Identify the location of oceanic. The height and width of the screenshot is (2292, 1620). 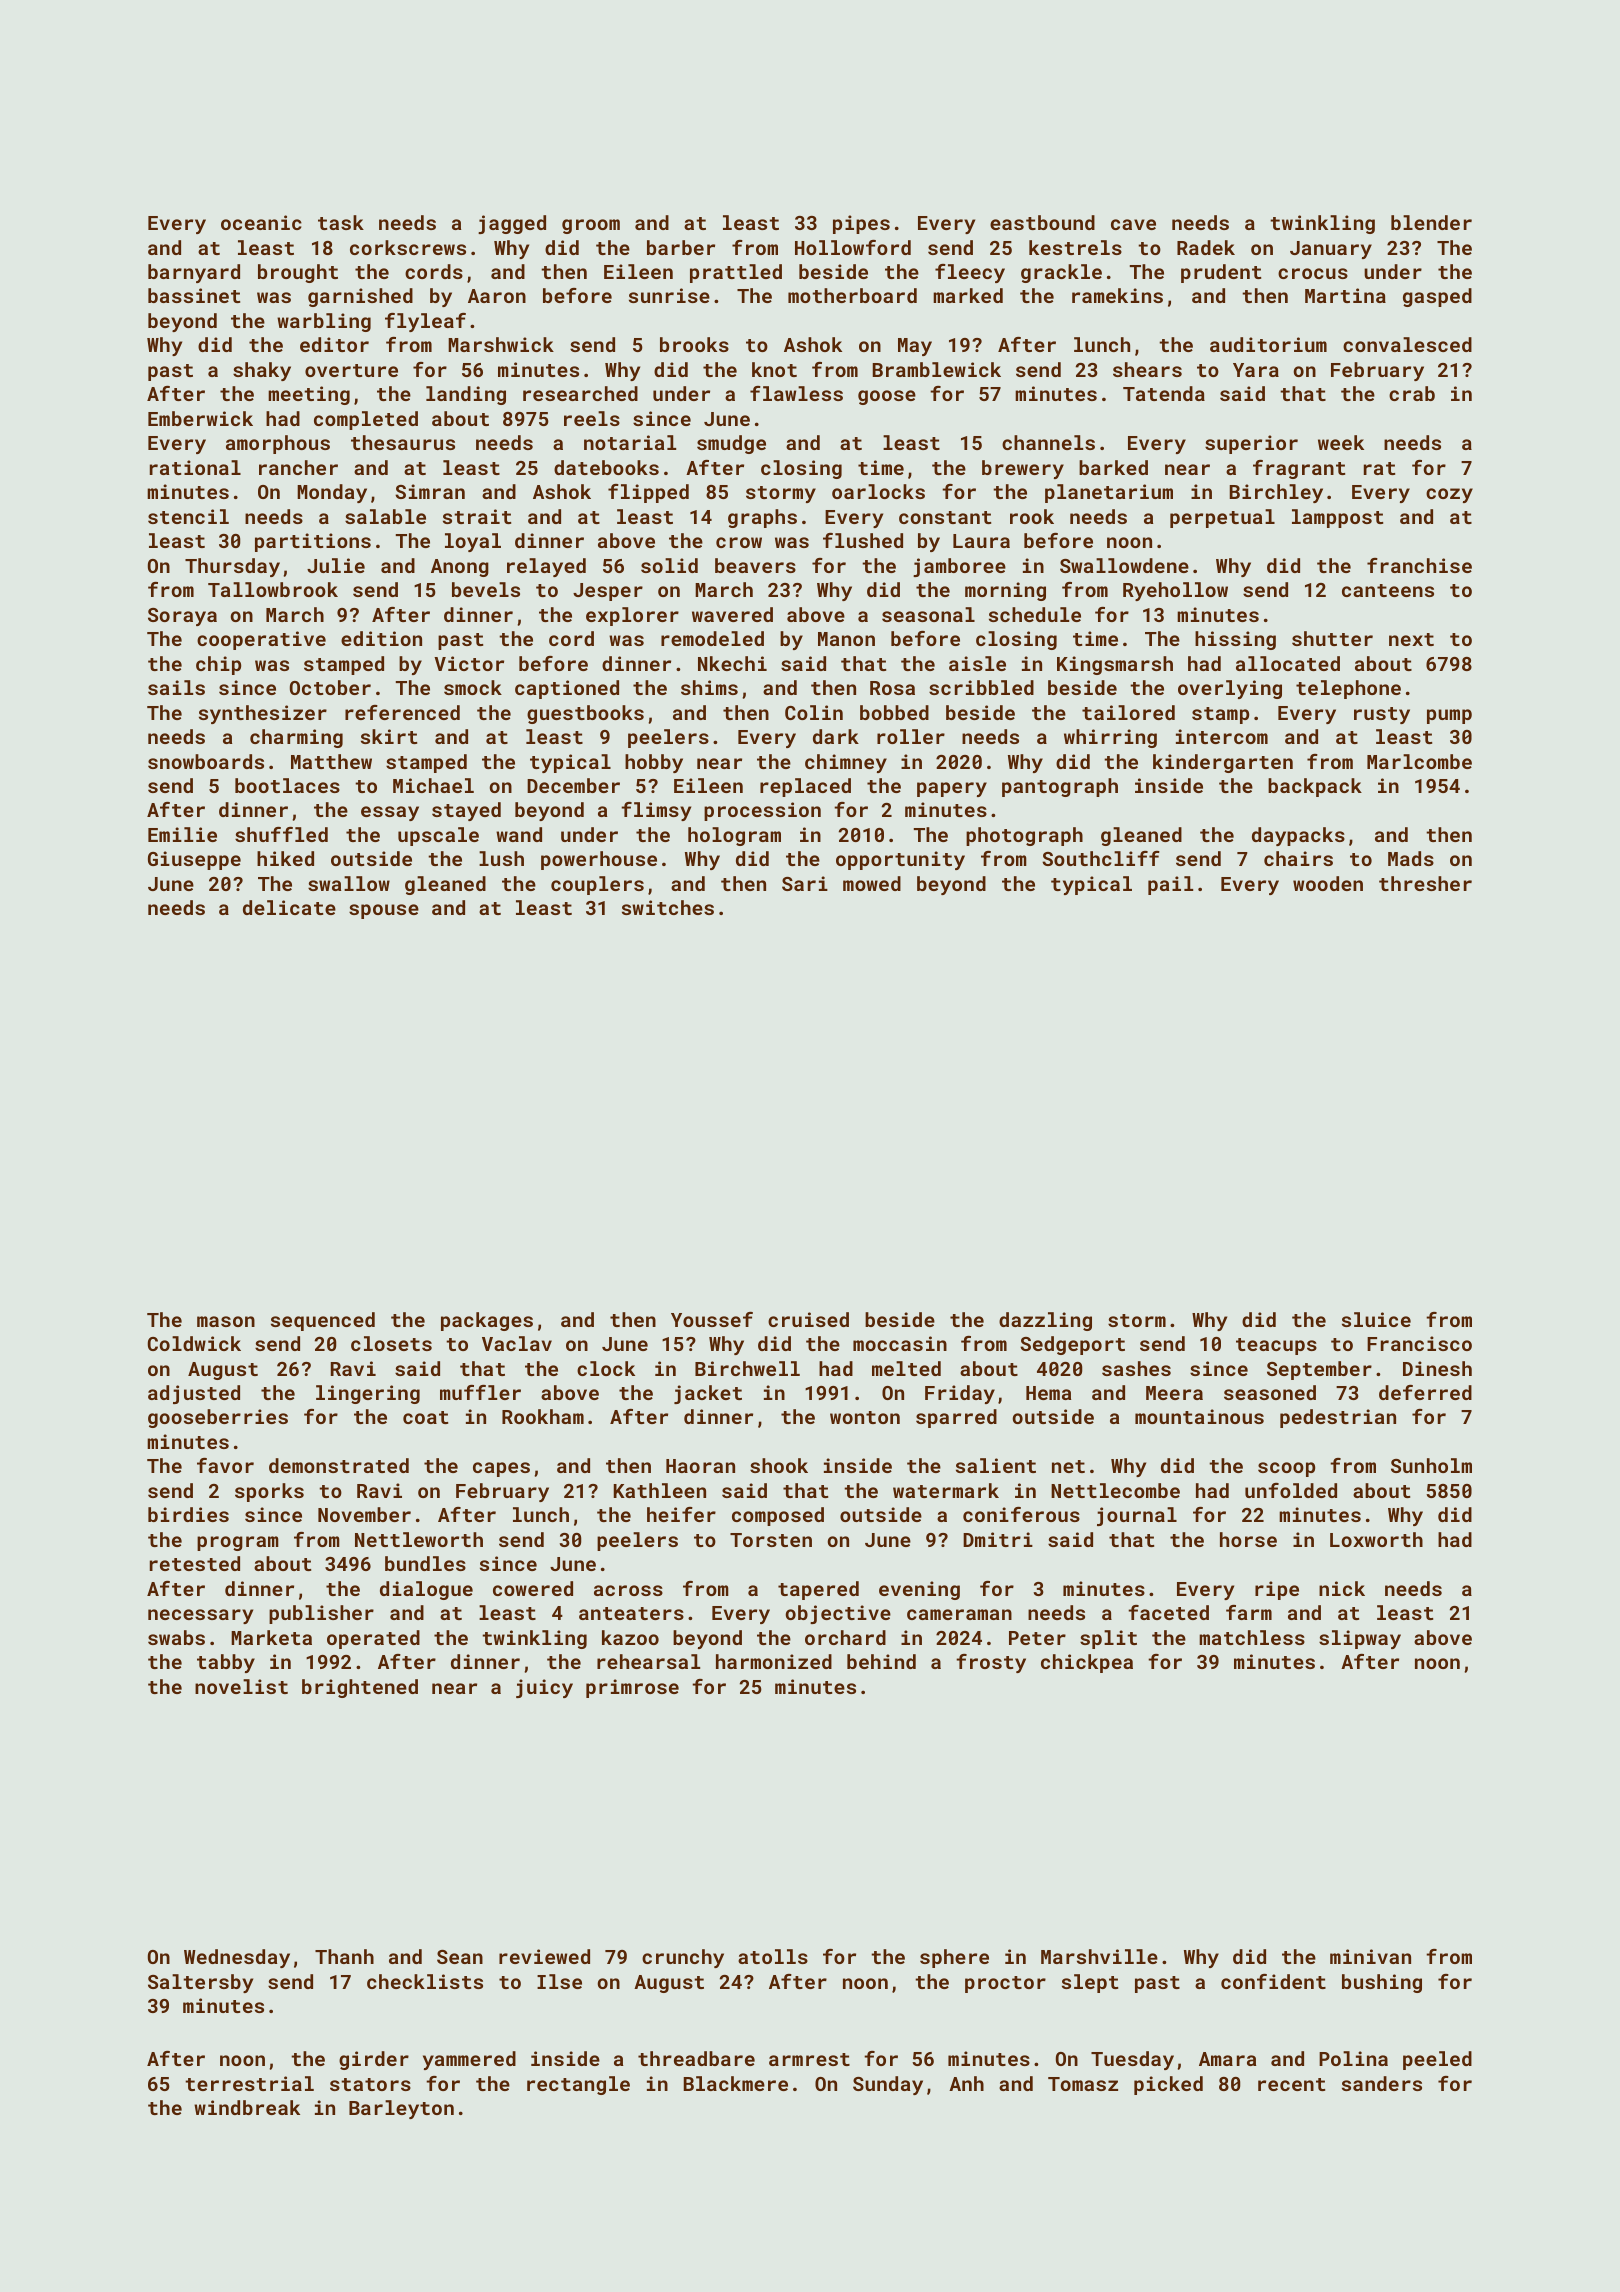
(261, 222).
